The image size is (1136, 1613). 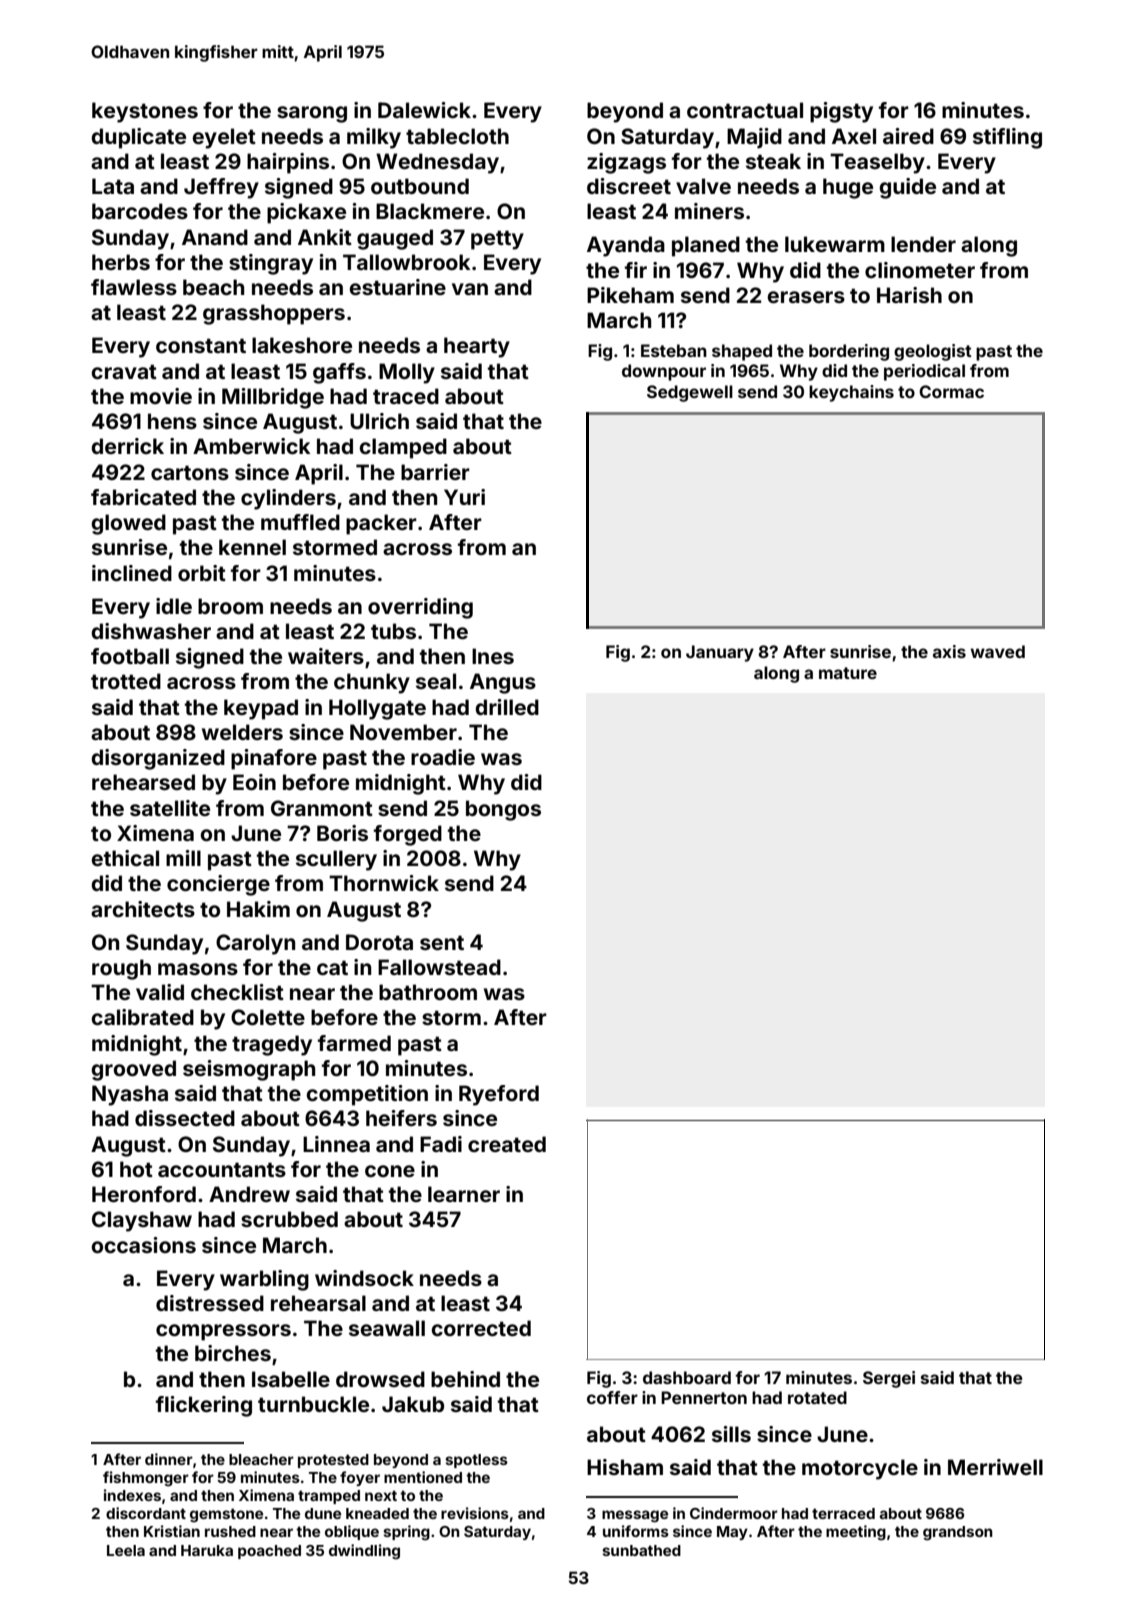 I want to click on bongos, so click(x=503, y=810).
